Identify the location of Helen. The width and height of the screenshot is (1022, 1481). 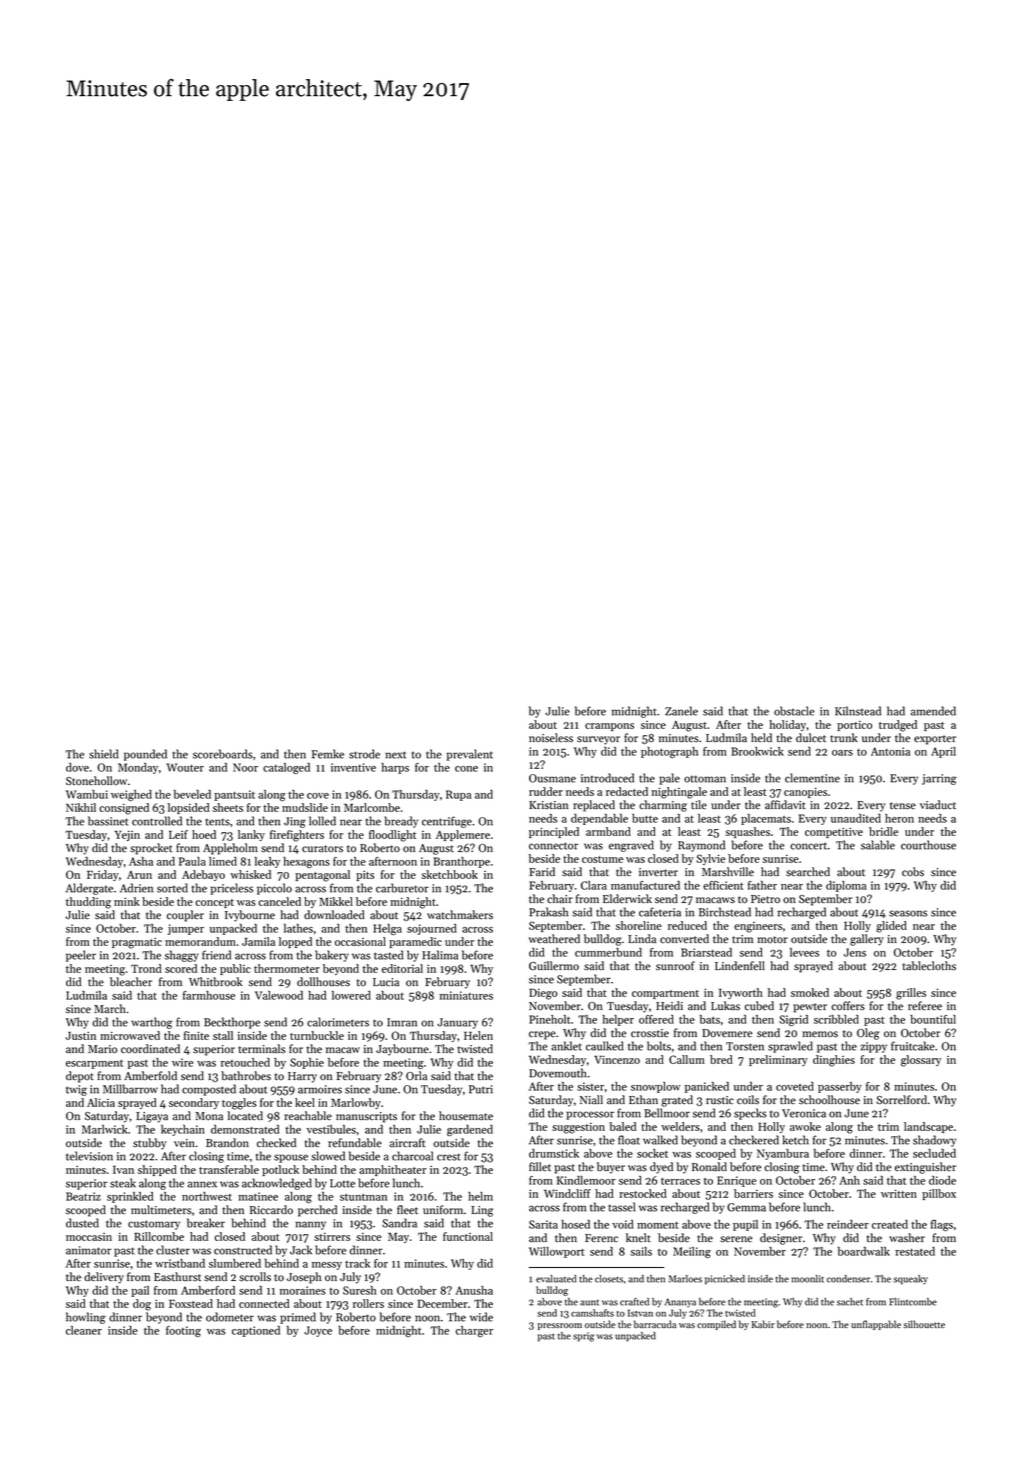
(478, 1035).
